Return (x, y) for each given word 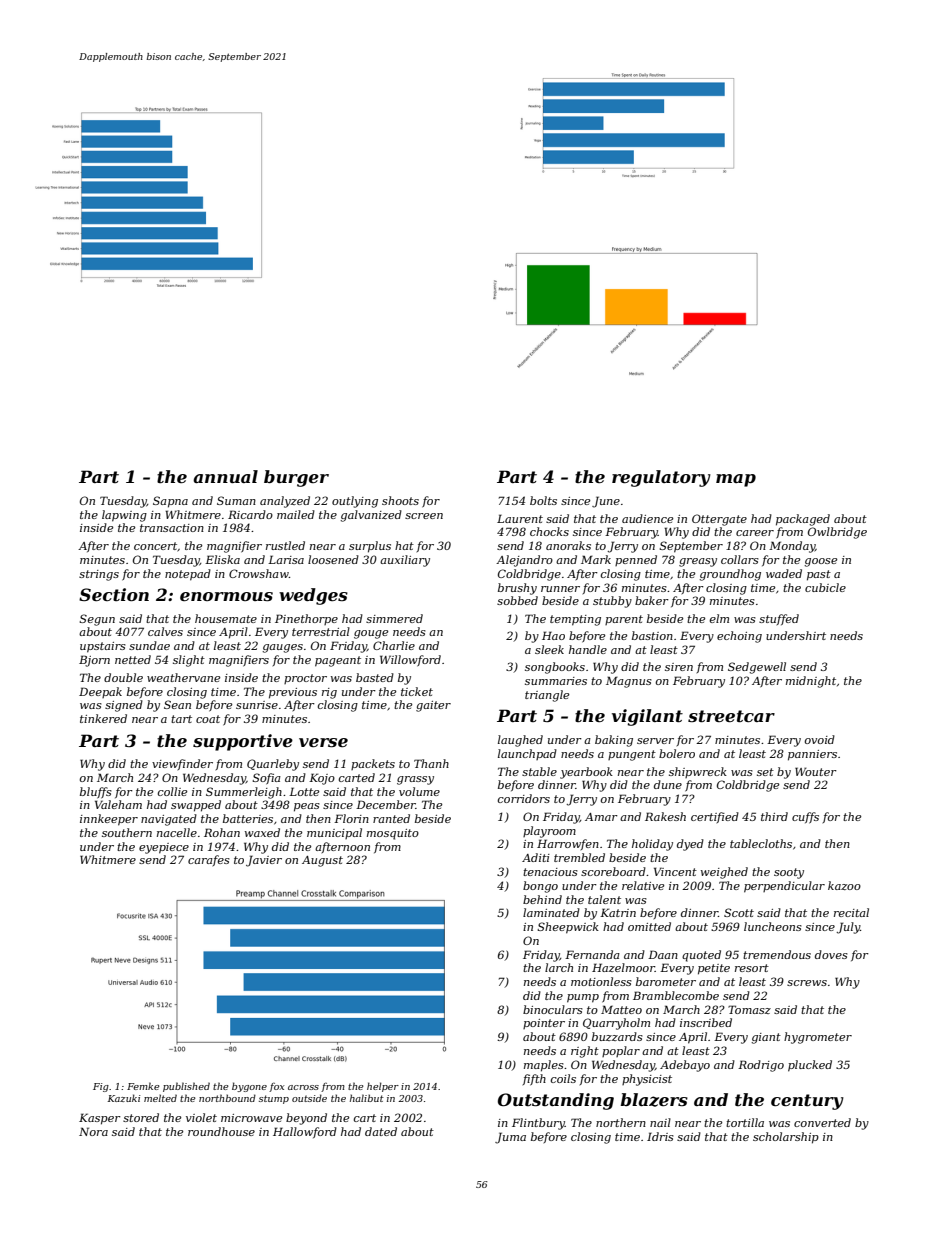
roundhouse (221, 1131)
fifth (534, 1080)
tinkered (103, 718)
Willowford (410, 661)
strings (99, 575)
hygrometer (818, 1038)
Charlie (394, 645)
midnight (811, 682)
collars (740, 559)
